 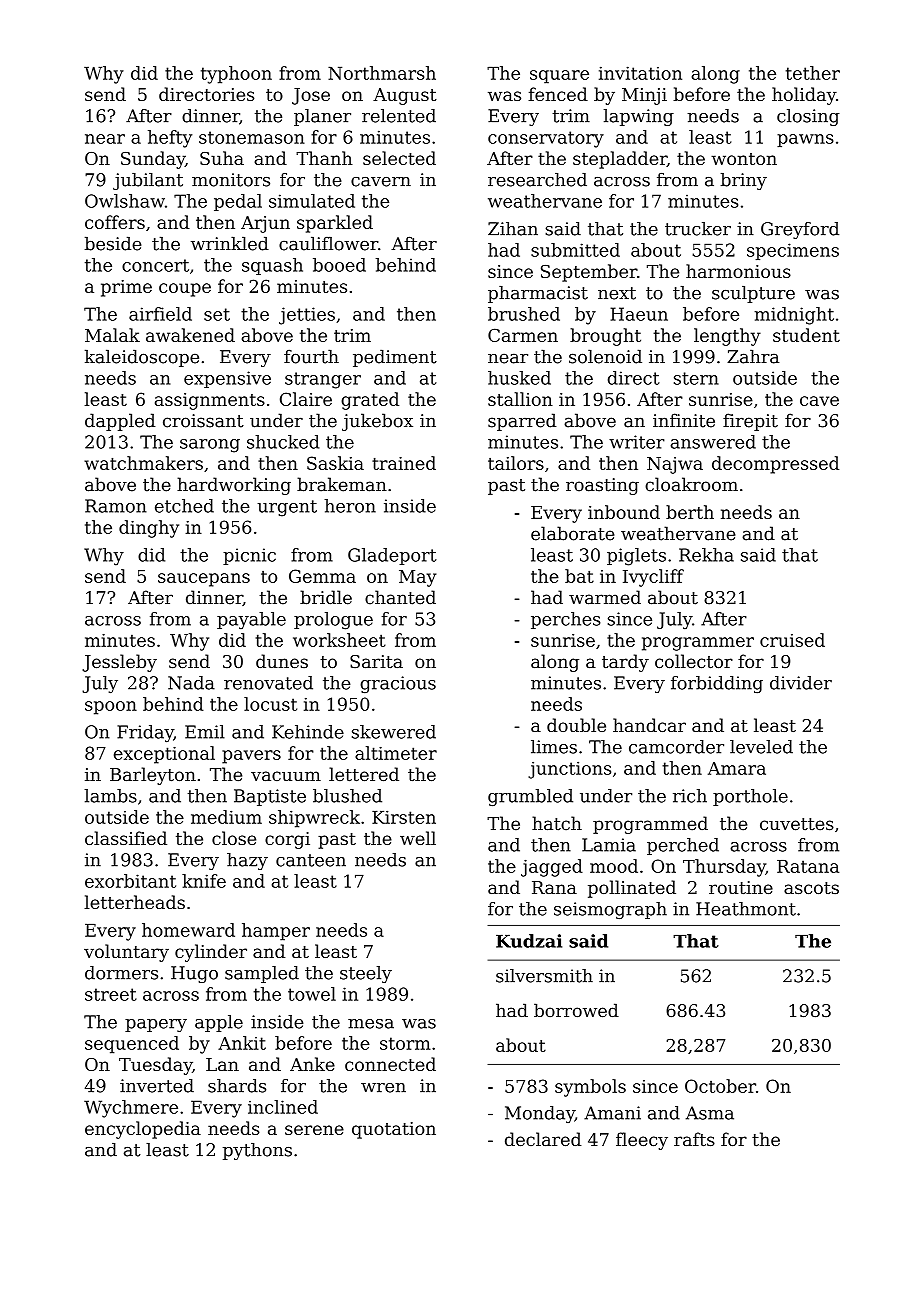 I want to click on Ivycliff, so click(x=653, y=578).
